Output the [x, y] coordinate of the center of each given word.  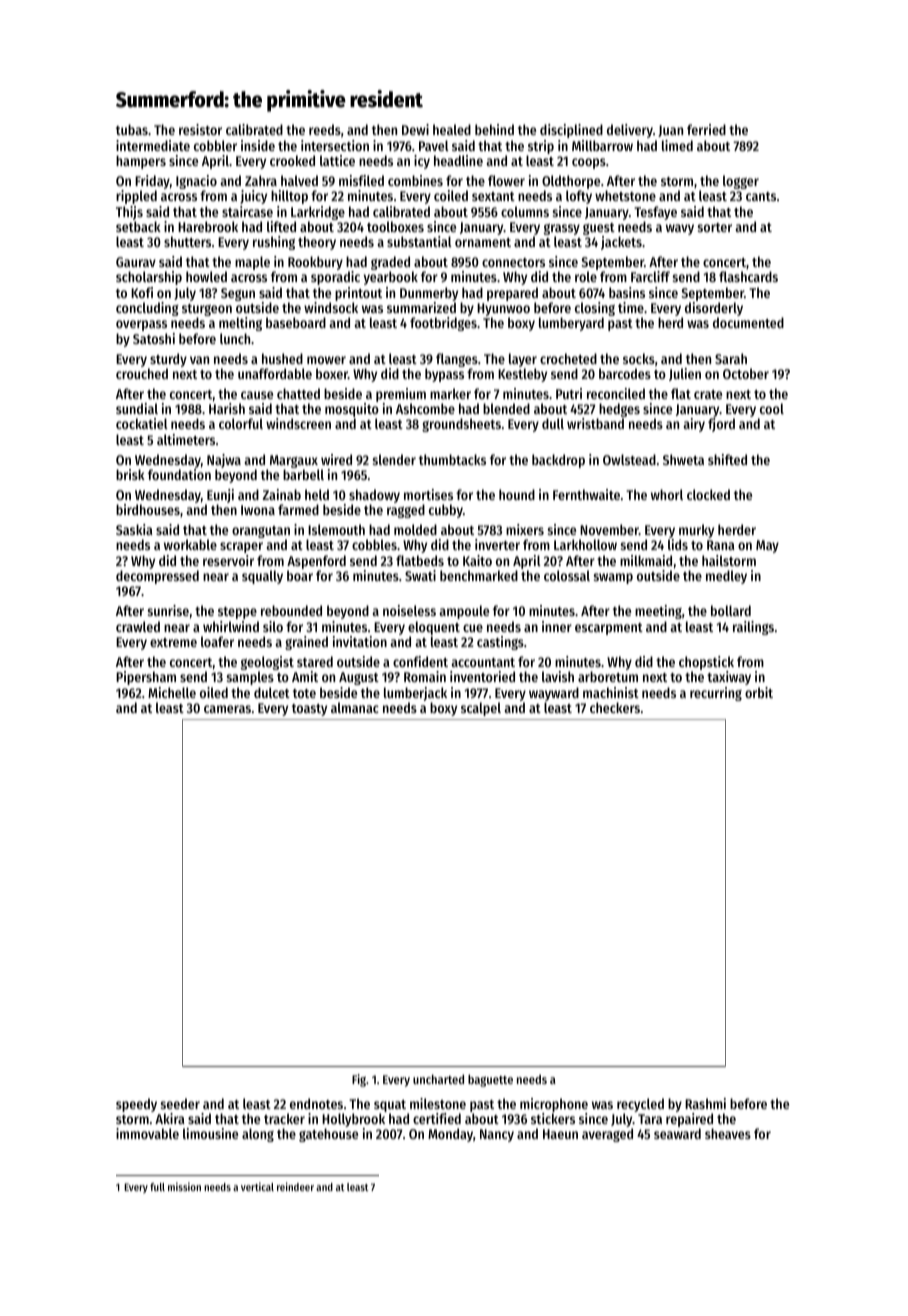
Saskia [134, 529]
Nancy [497, 1135]
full [157, 1187]
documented [748, 322]
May [767, 546]
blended [506, 408]
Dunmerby [429, 294]
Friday [152, 182]
